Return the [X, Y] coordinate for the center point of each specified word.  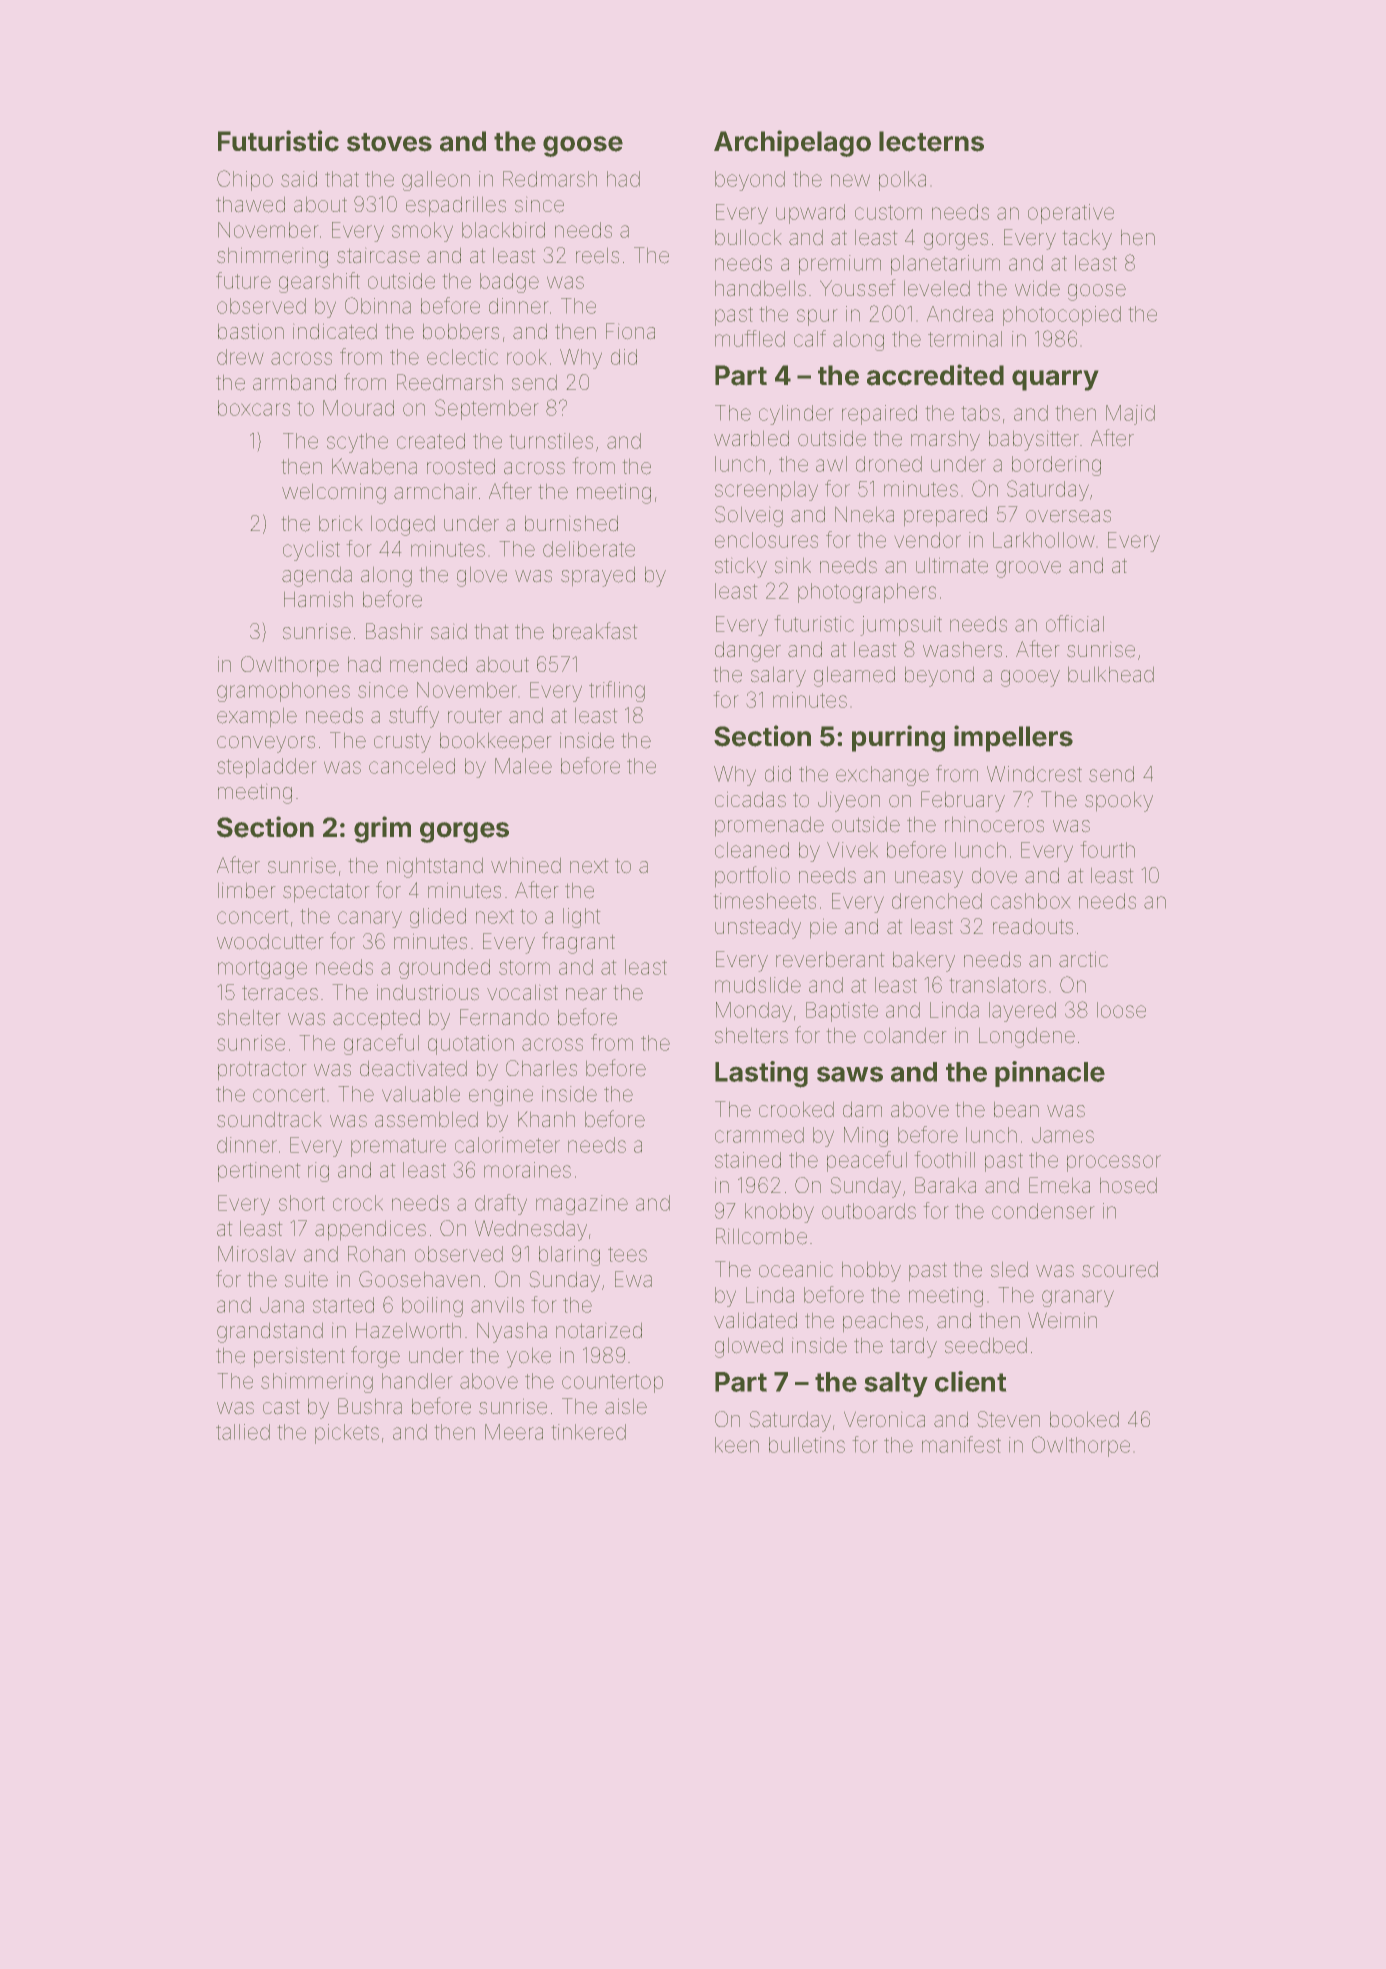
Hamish [318, 599]
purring [898, 738]
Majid [1130, 415]
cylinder [796, 415]
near [586, 994]
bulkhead [1111, 674]
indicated [335, 332]
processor [1114, 1163]
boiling [432, 1307]
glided [438, 918]
